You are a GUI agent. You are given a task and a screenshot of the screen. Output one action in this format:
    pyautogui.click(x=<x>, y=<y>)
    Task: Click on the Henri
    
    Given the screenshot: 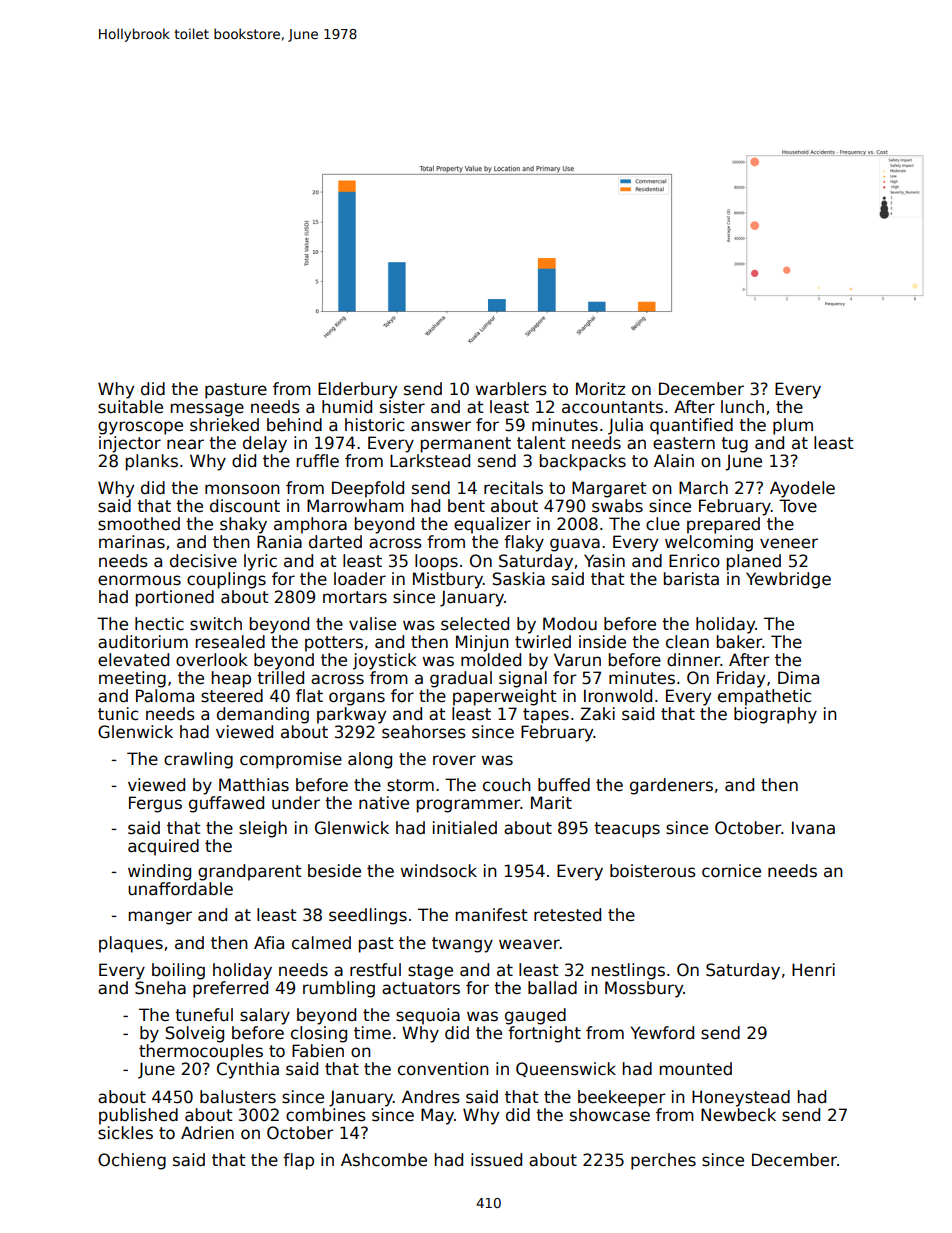 What is the action you would take?
    pyautogui.click(x=813, y=970)
